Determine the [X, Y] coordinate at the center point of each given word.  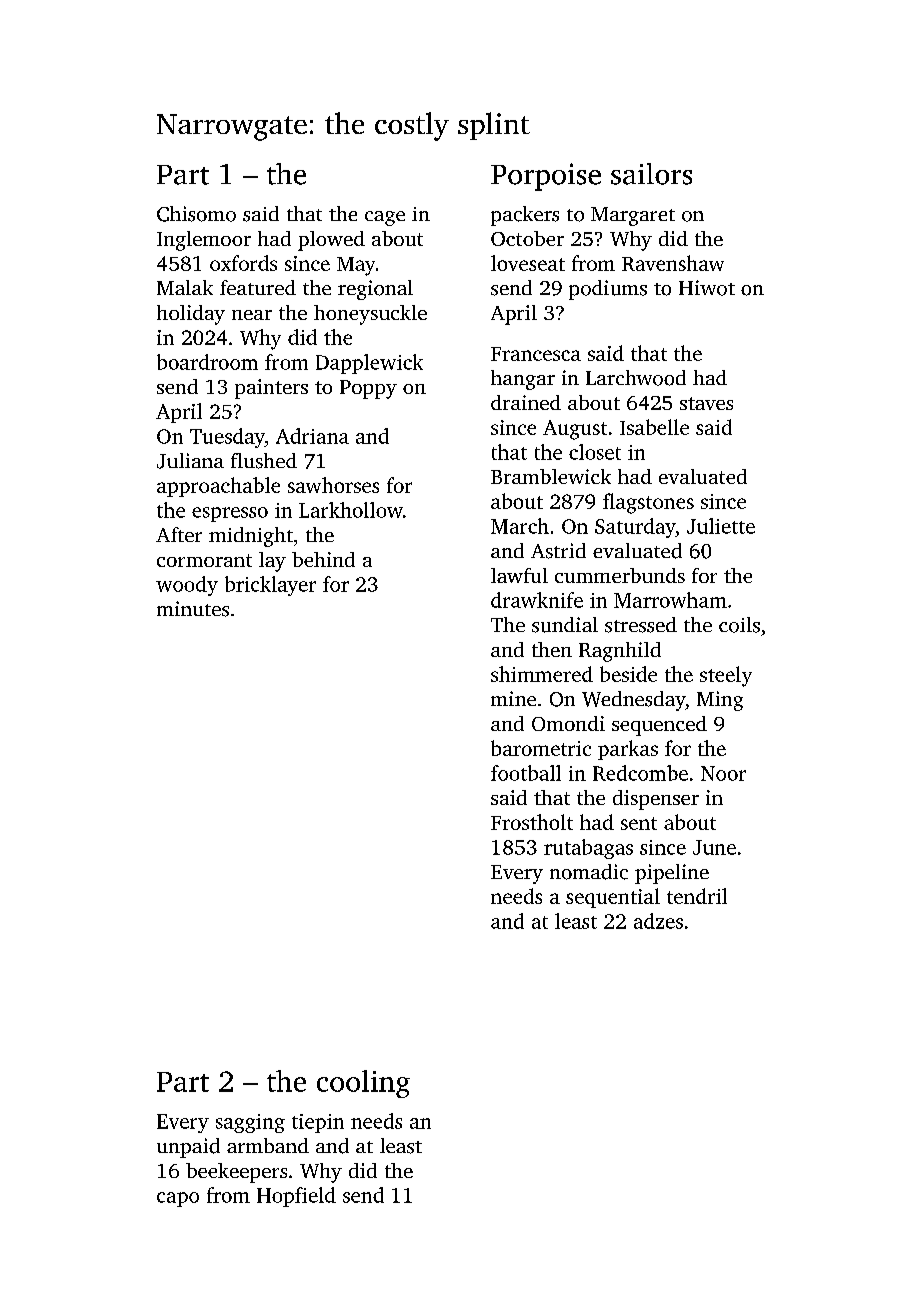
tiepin [318, 1123]
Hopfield [296, 1197]
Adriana [312, 436]
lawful [519, 575]
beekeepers [236, 1173]
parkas [628, 750]
